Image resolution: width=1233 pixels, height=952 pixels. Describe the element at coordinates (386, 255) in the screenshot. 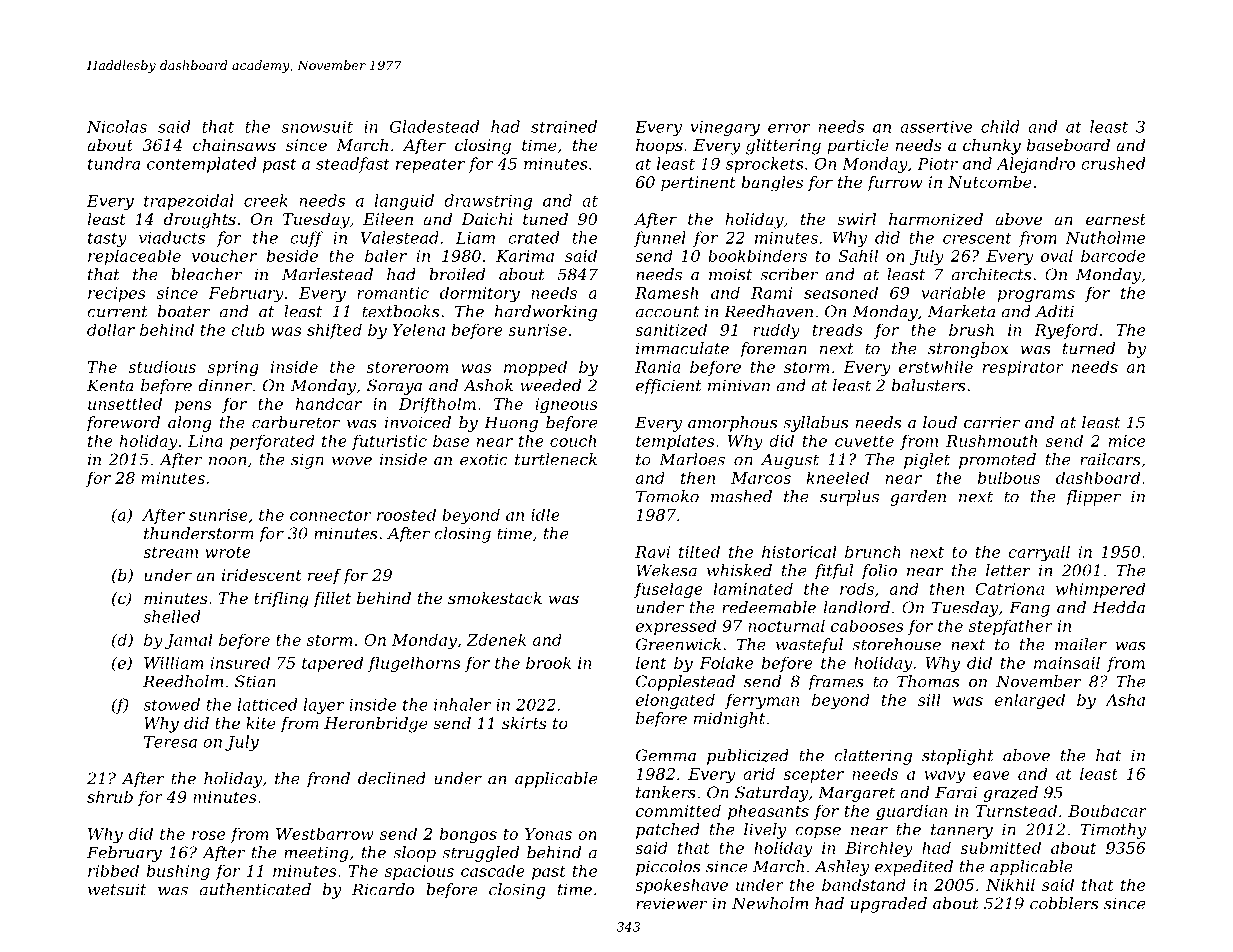

I see `baler` at that location.
